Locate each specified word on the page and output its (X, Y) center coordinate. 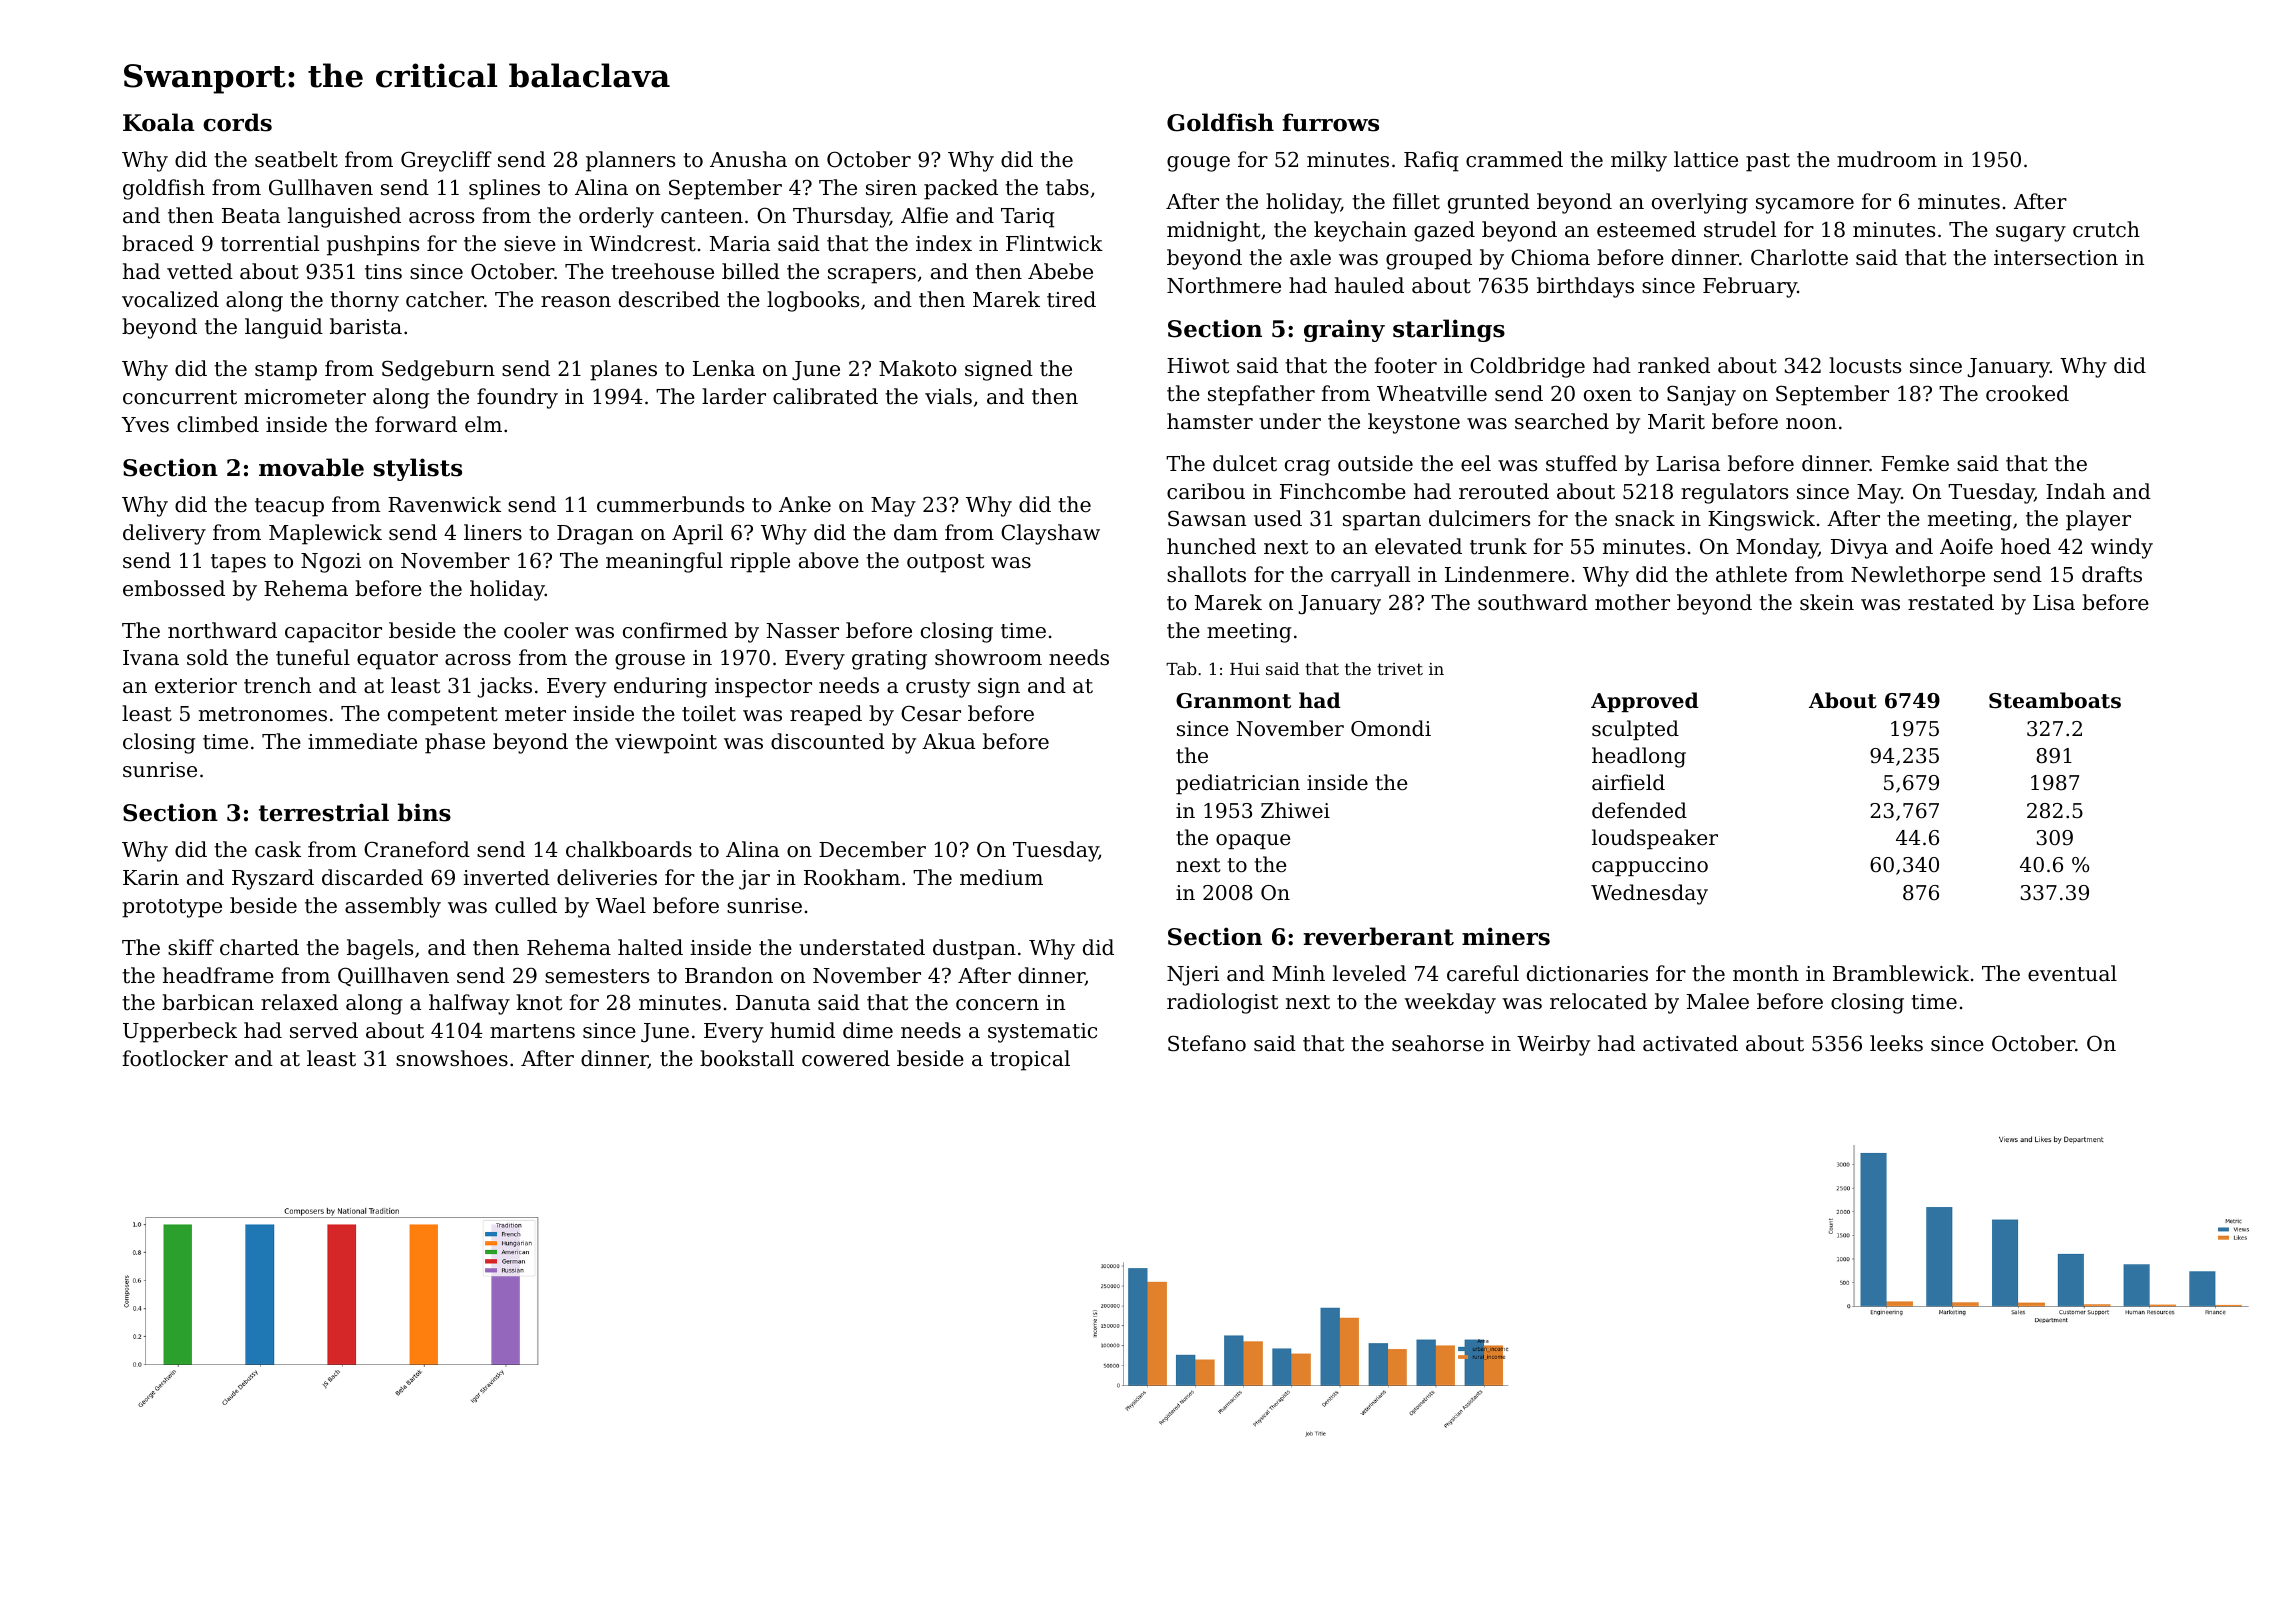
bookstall (747, 1058)
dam (916, 532)
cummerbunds (670, 504)
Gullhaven (321, 187)
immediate (362, 741)
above (829, 560)
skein (1827, 602)
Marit (1676, 421)
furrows (1330, 122)
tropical (1030, 1060)
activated (1690, 1043)
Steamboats (2055, 700)
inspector (763, 688)
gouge (1198, 164)
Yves (145, 425)
